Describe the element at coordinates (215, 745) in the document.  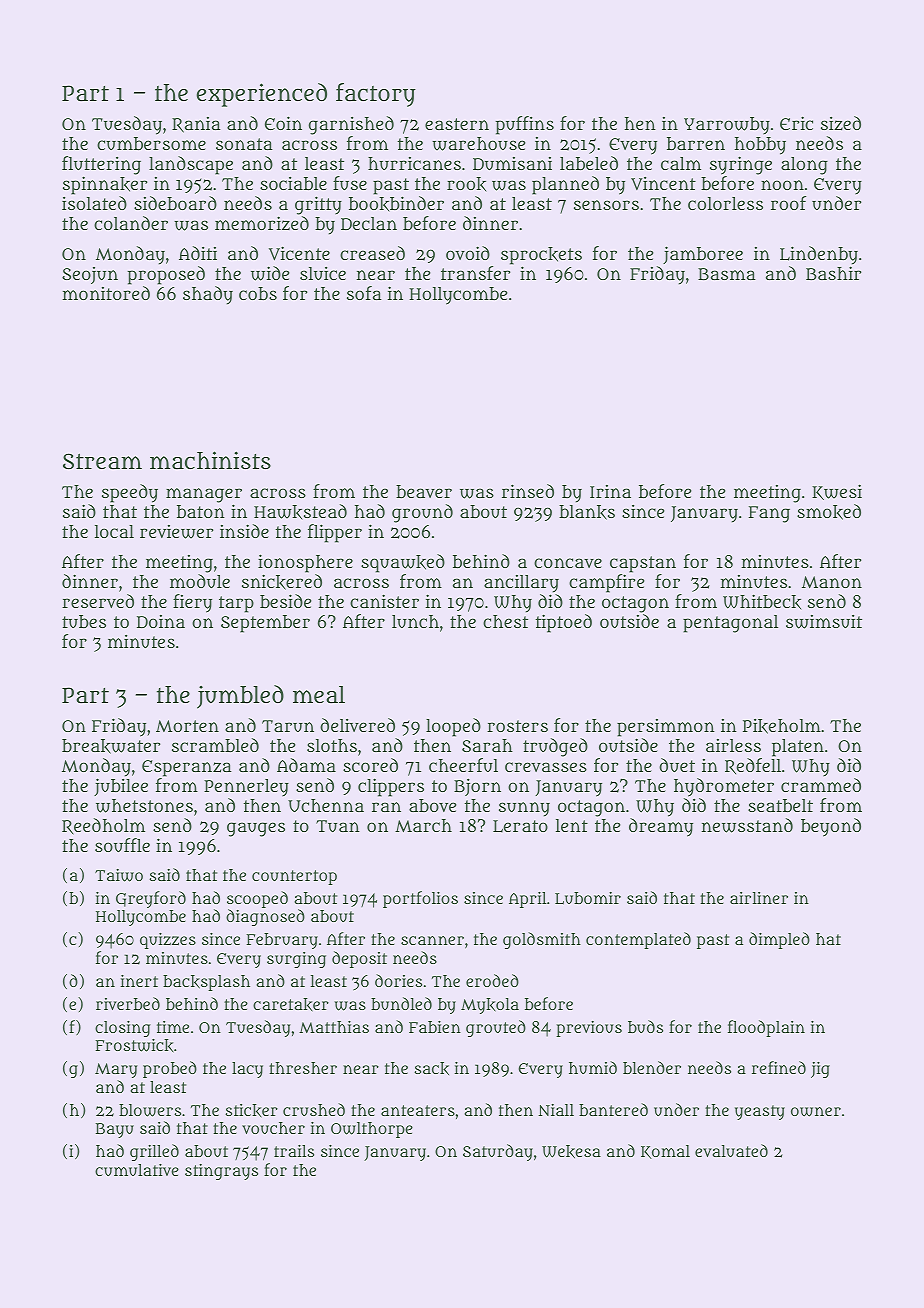
I see `scrambled` at that location.
